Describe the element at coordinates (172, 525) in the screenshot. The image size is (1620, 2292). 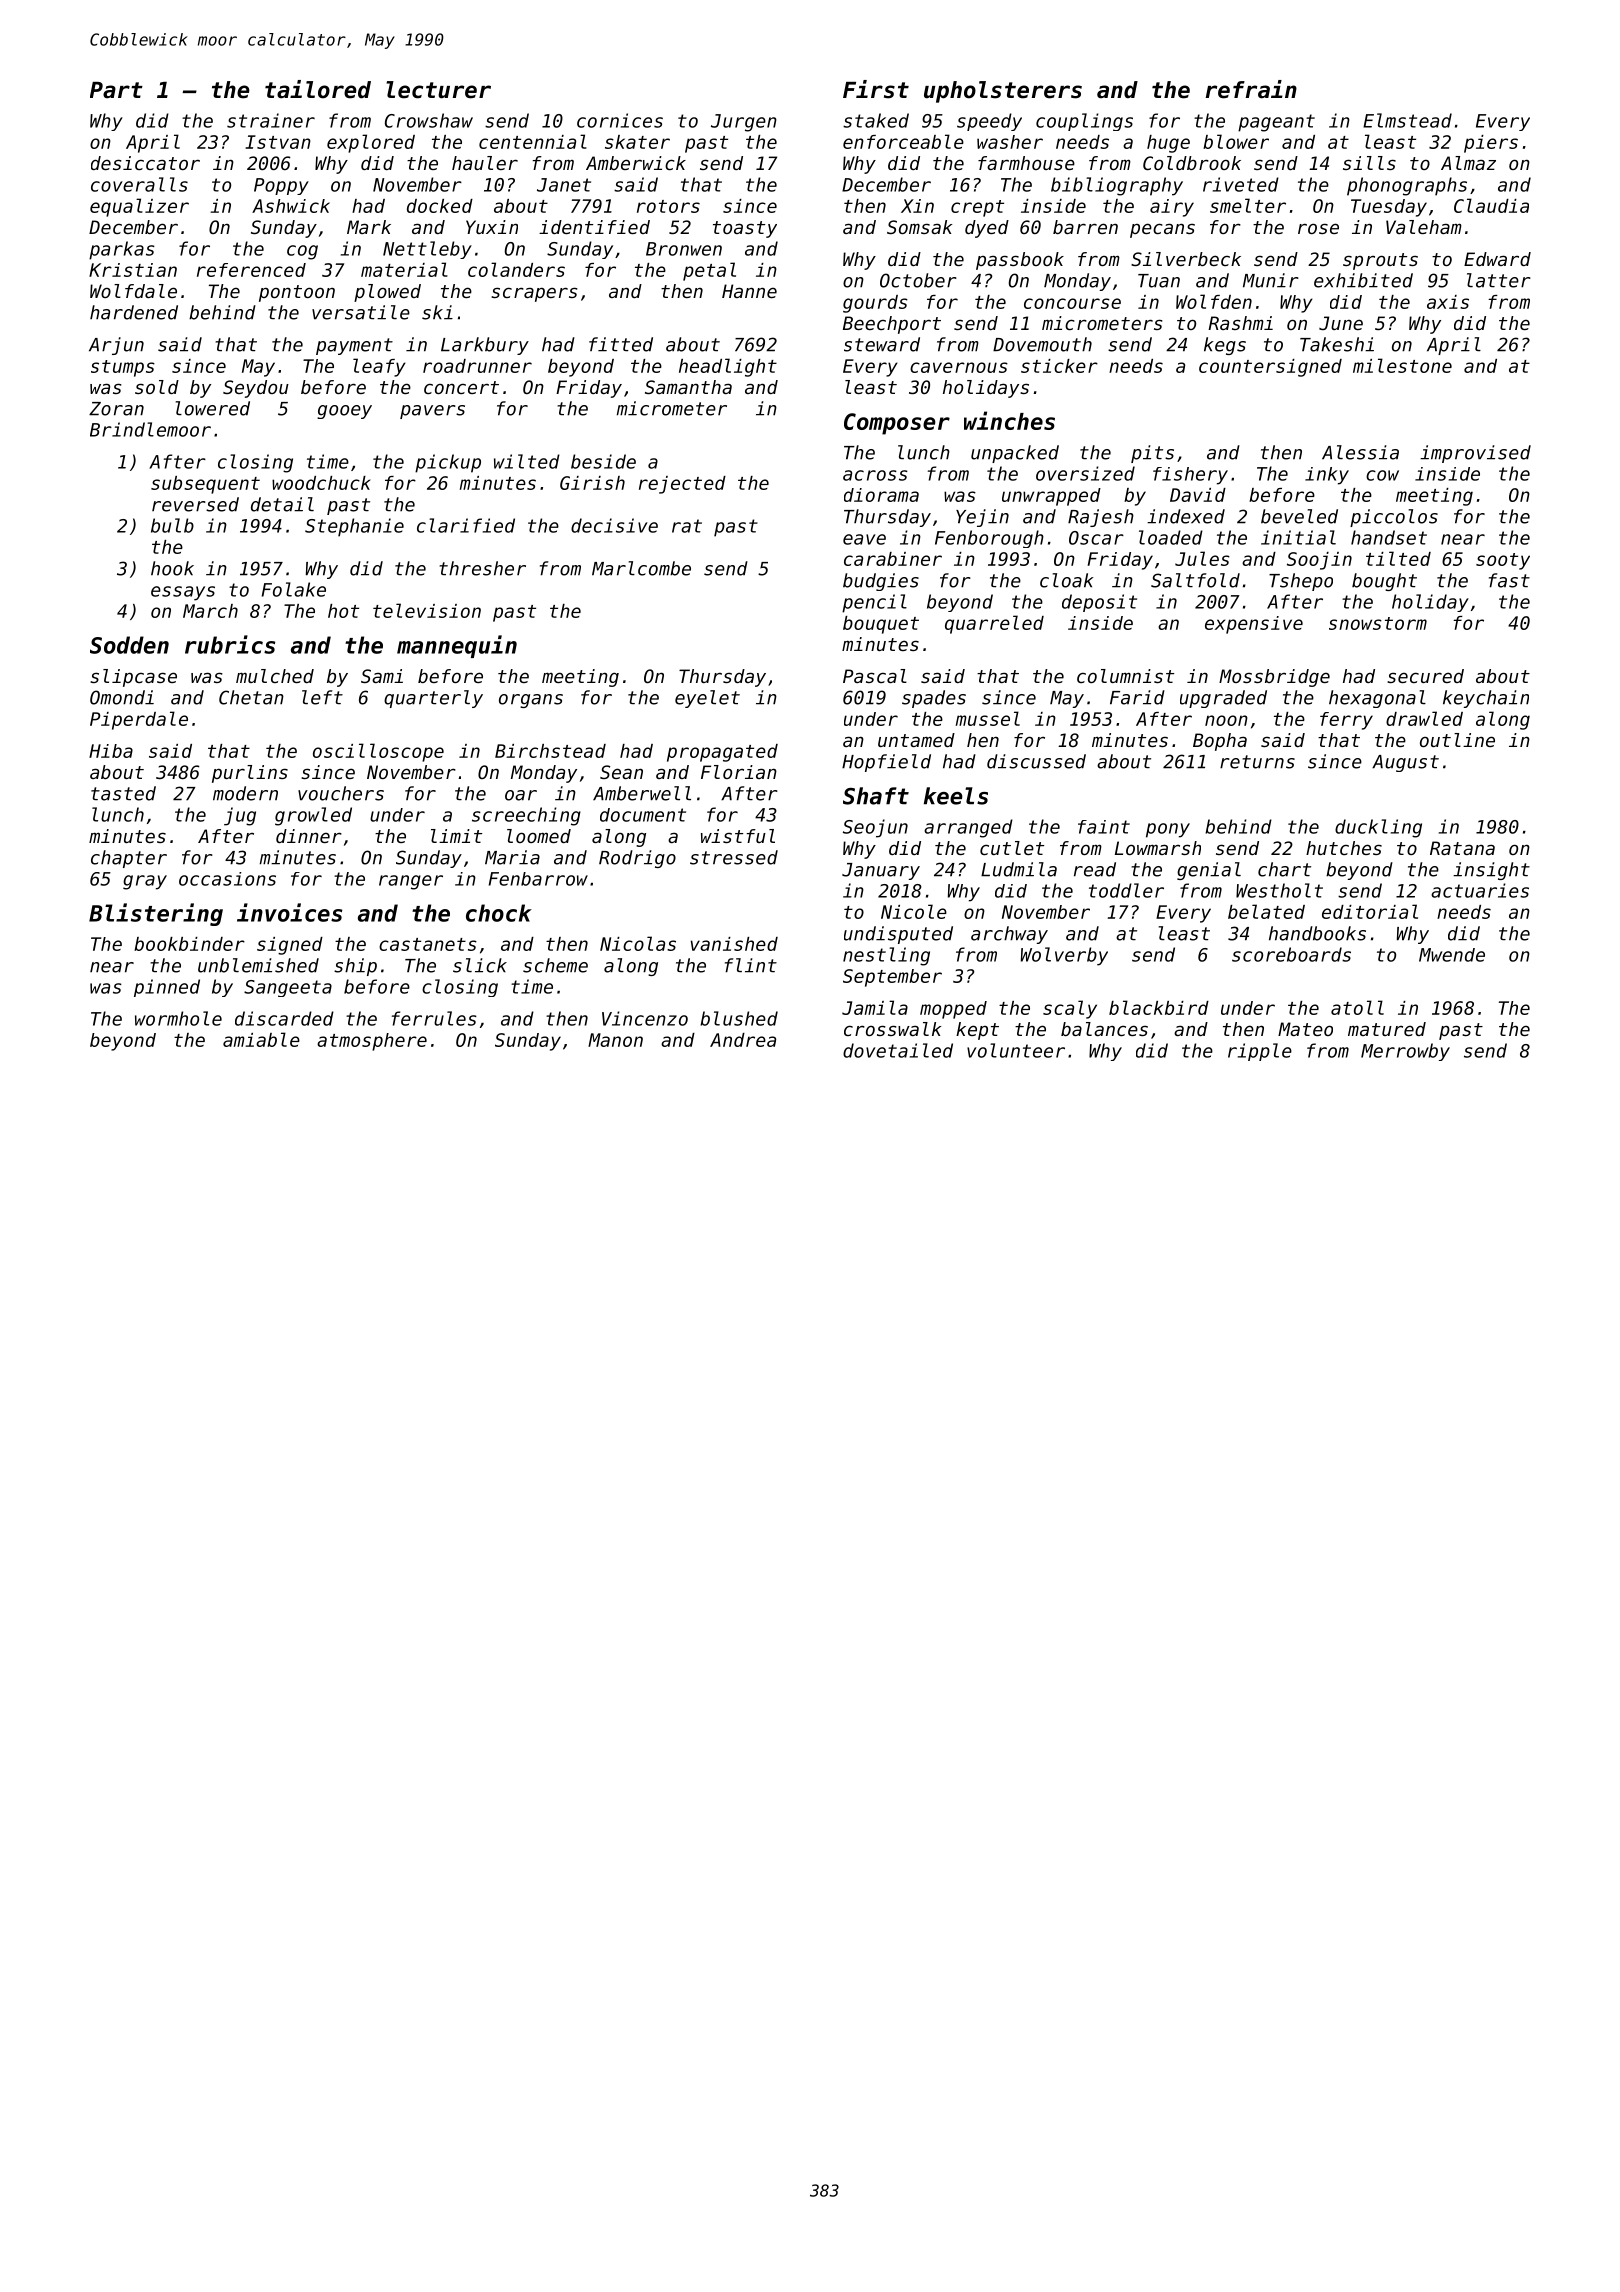
I see `bulb` at that location.
